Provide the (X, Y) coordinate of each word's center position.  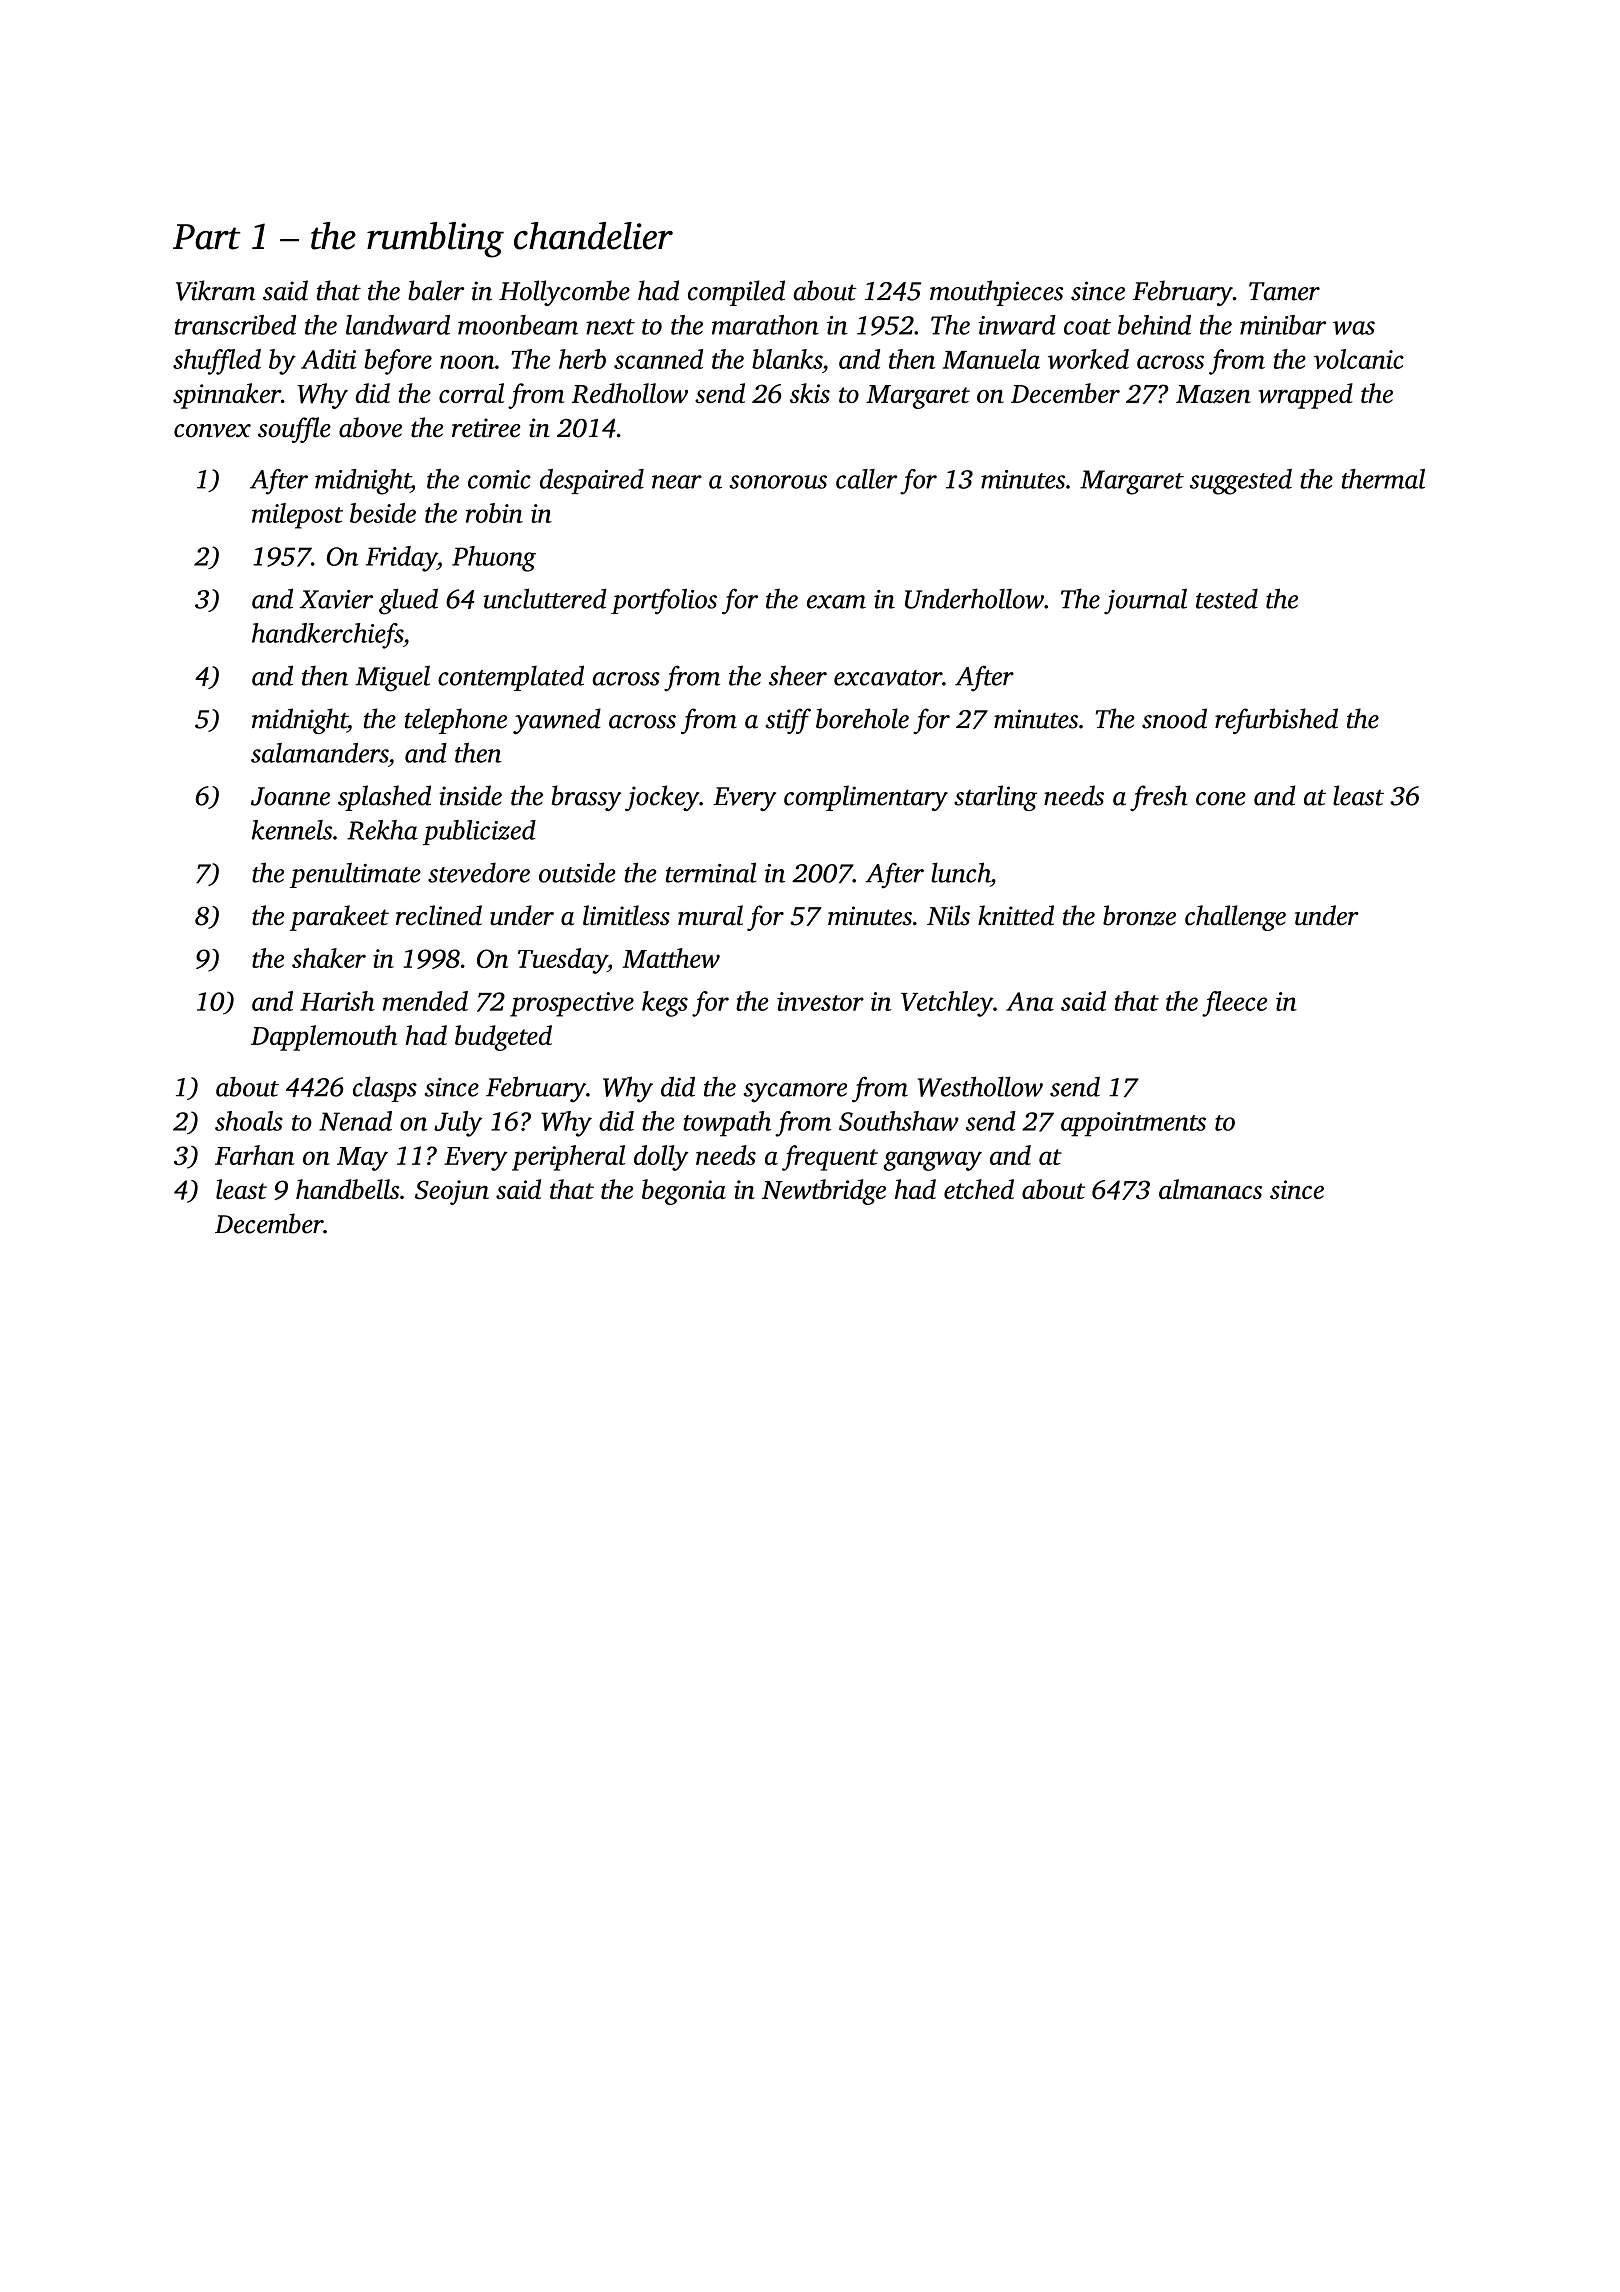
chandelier (593, 236)
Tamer (1284, 291)
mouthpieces (996, 293)
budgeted (503, 1038)
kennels (292, 830)
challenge (1235, 918)
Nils (948, 915)
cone (1221, 799)
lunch (960, 872)
